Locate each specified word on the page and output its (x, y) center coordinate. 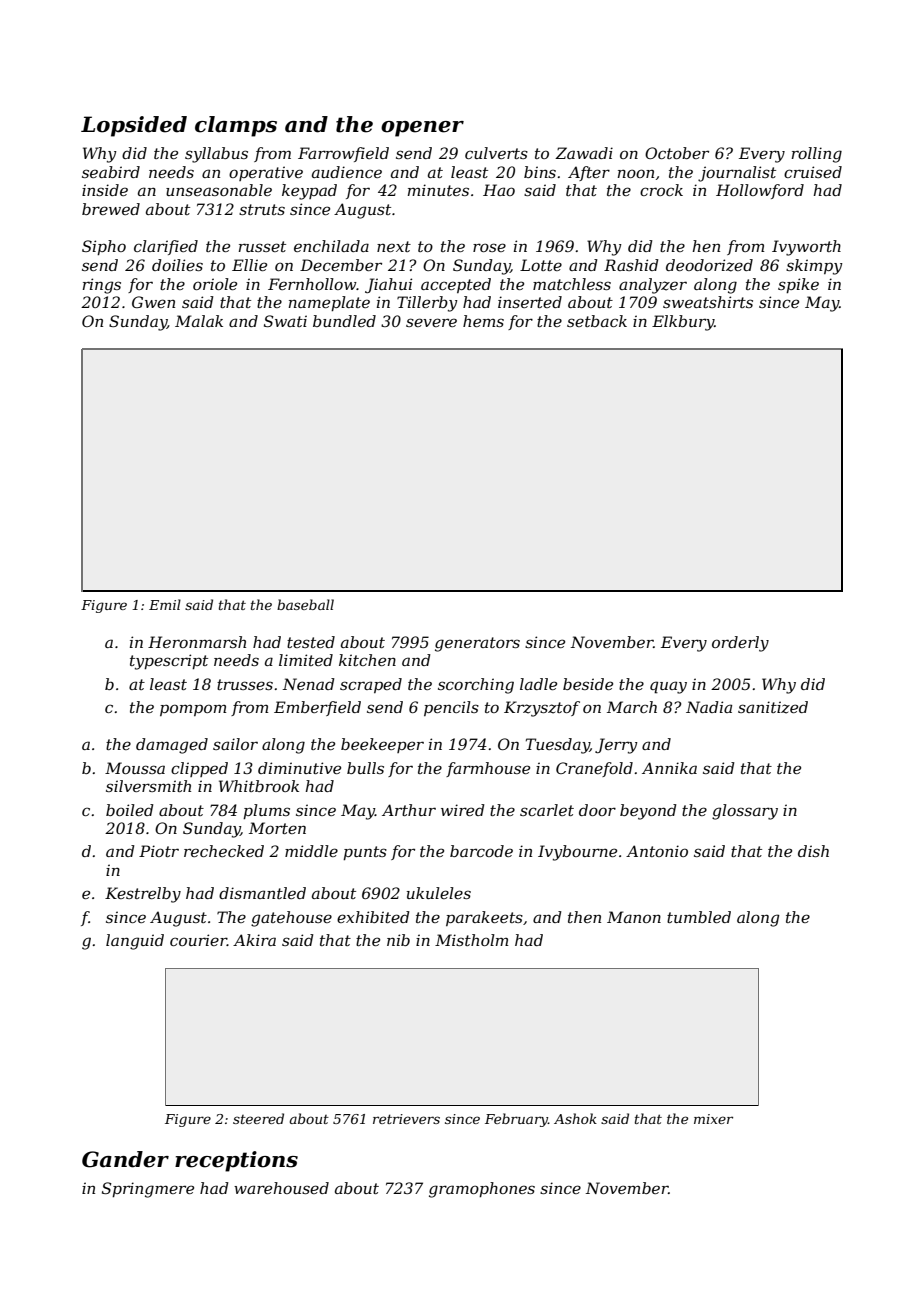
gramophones (482, 1190)
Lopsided (134, 126)
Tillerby (427, 304)
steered (258, 1118)
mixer (713, 1119)
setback (597, 321)
